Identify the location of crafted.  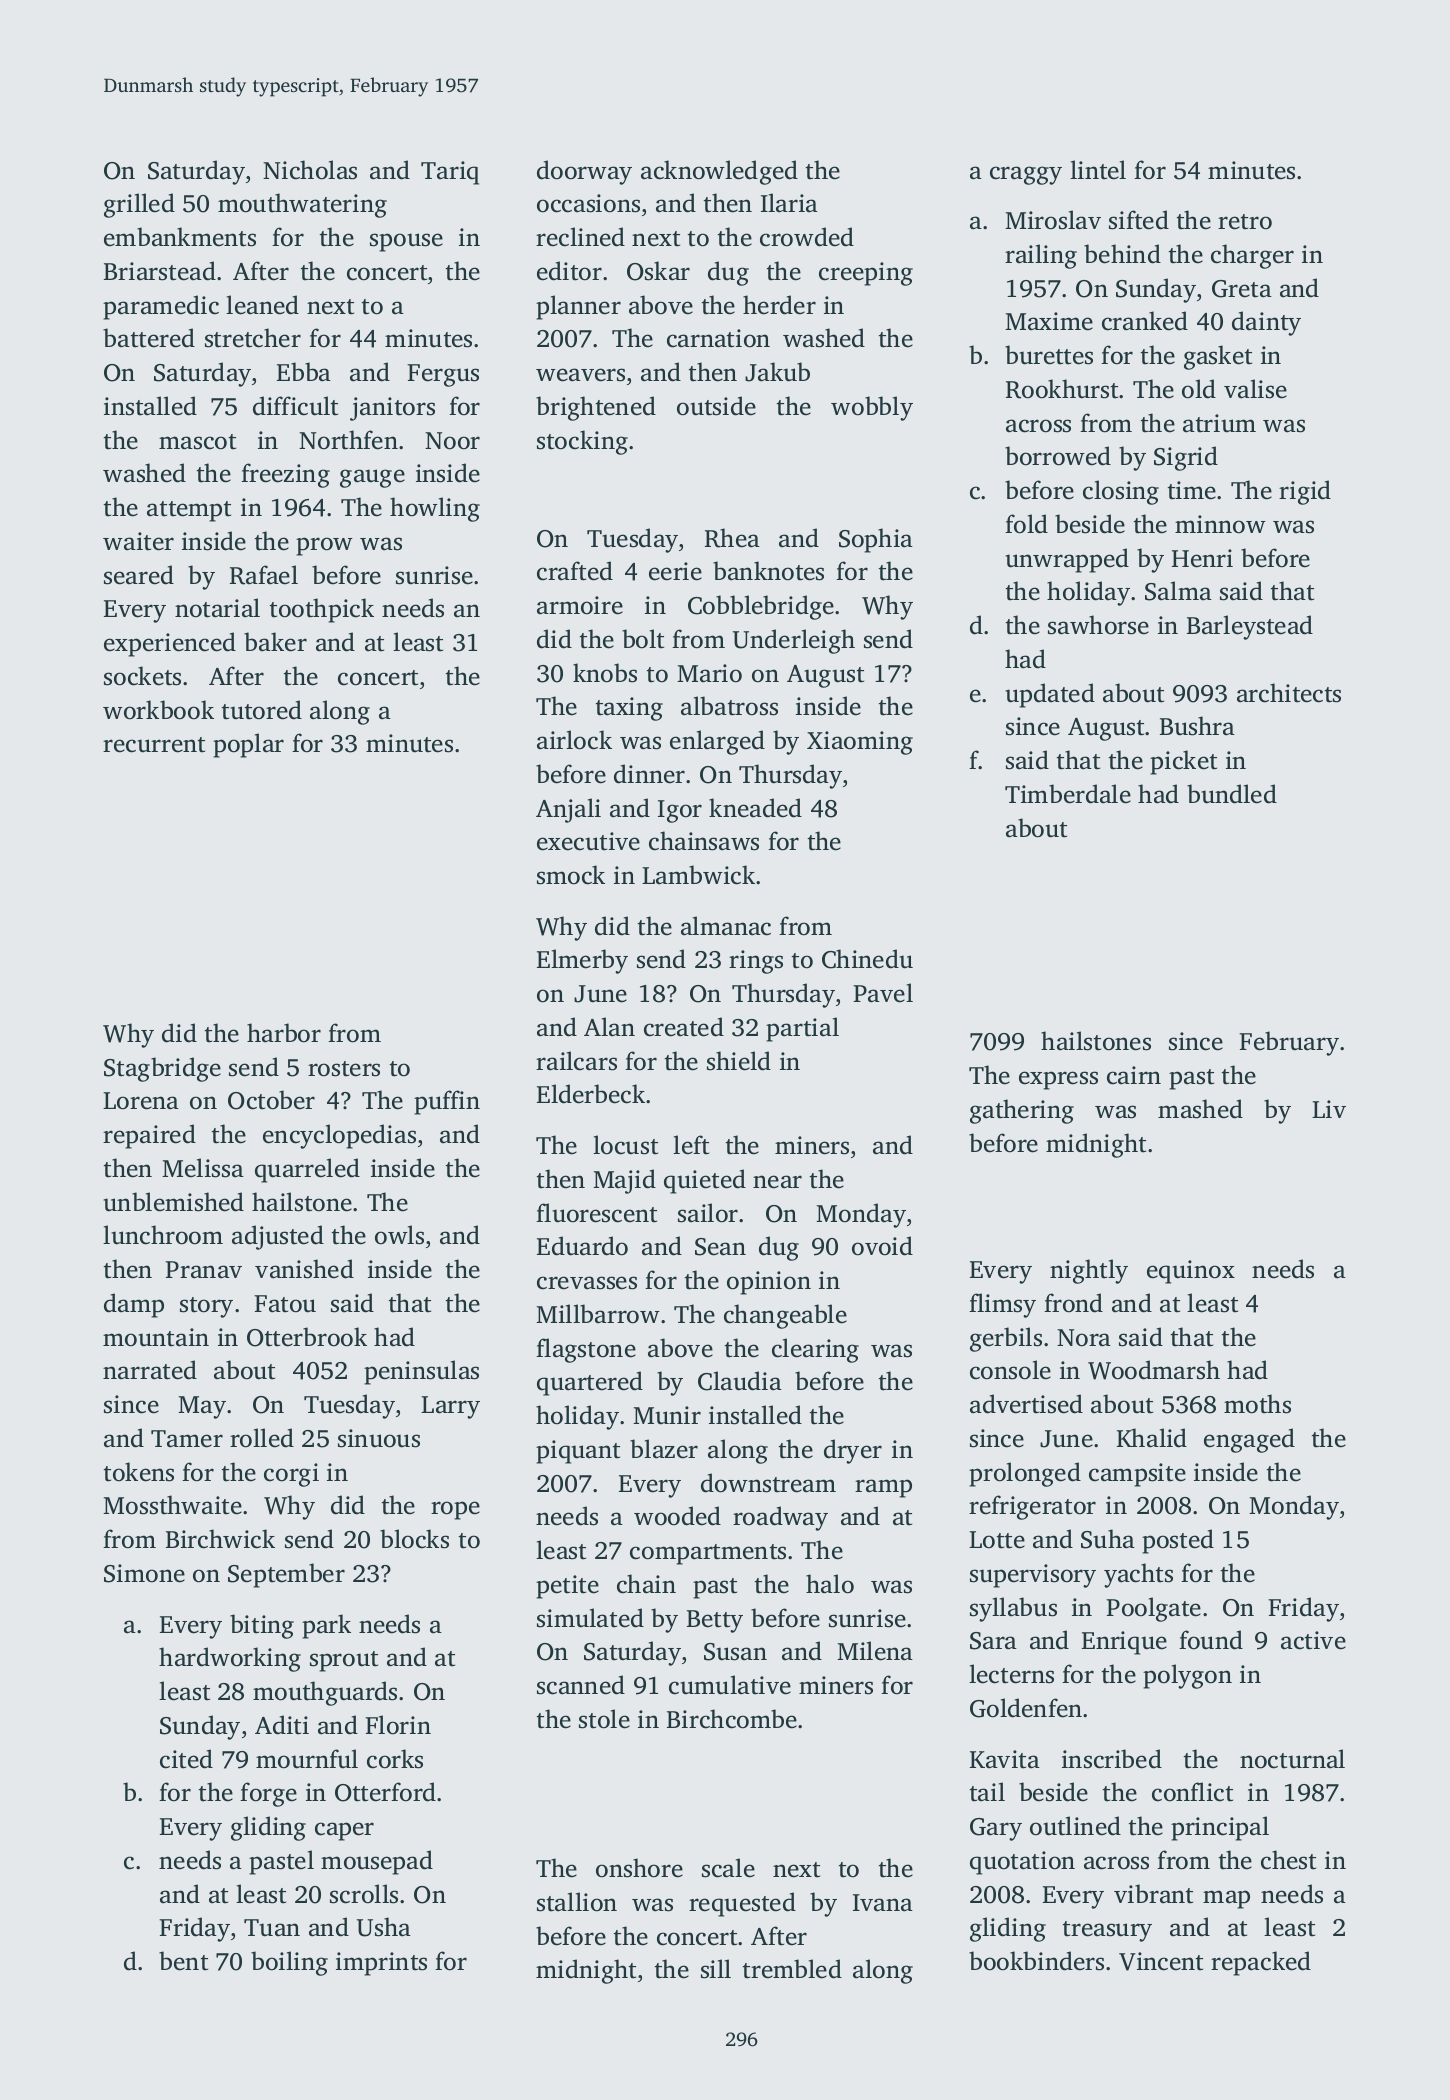
(575, 571).
